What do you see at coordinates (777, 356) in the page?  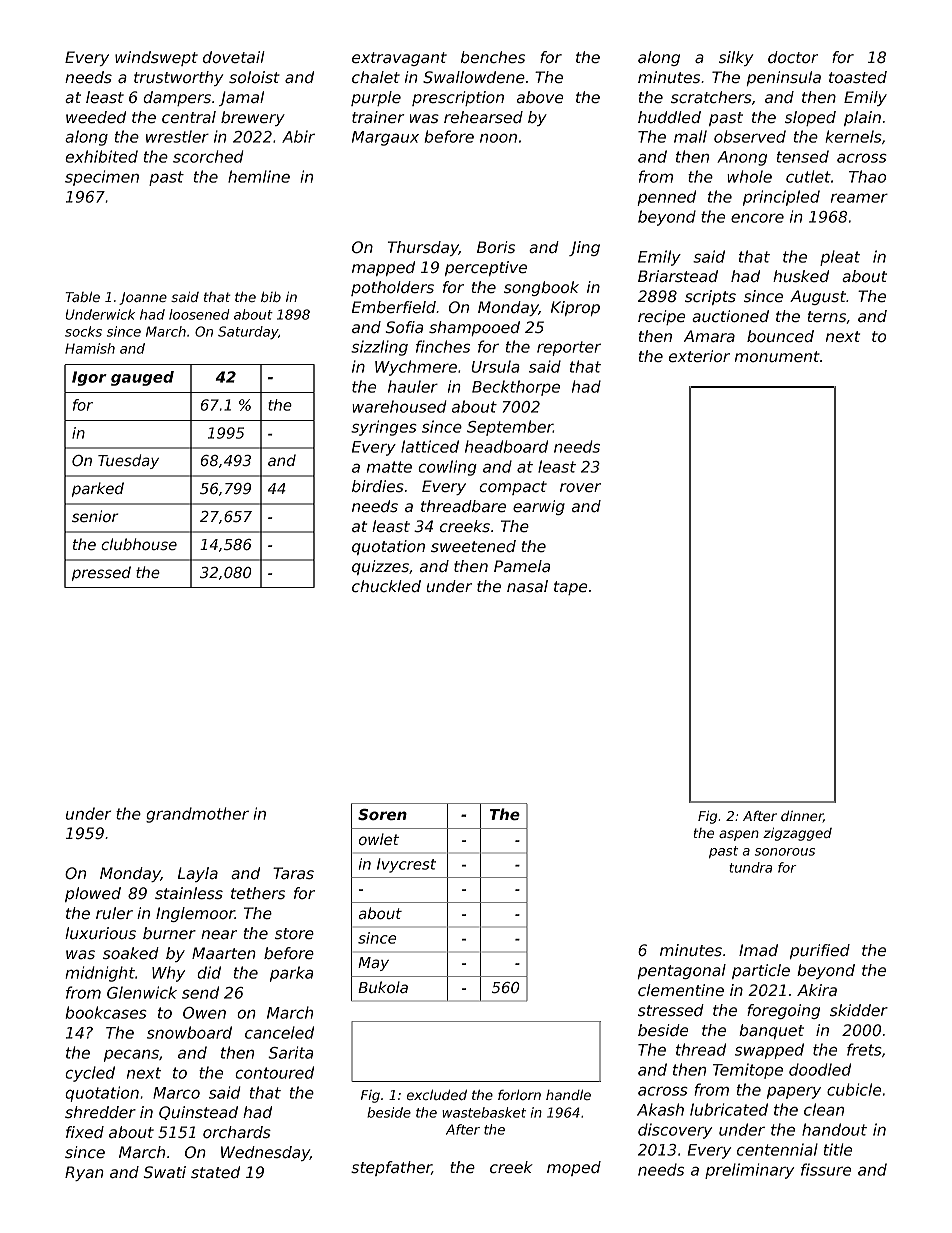 I see `monument` at bounding box center [777, 356].
